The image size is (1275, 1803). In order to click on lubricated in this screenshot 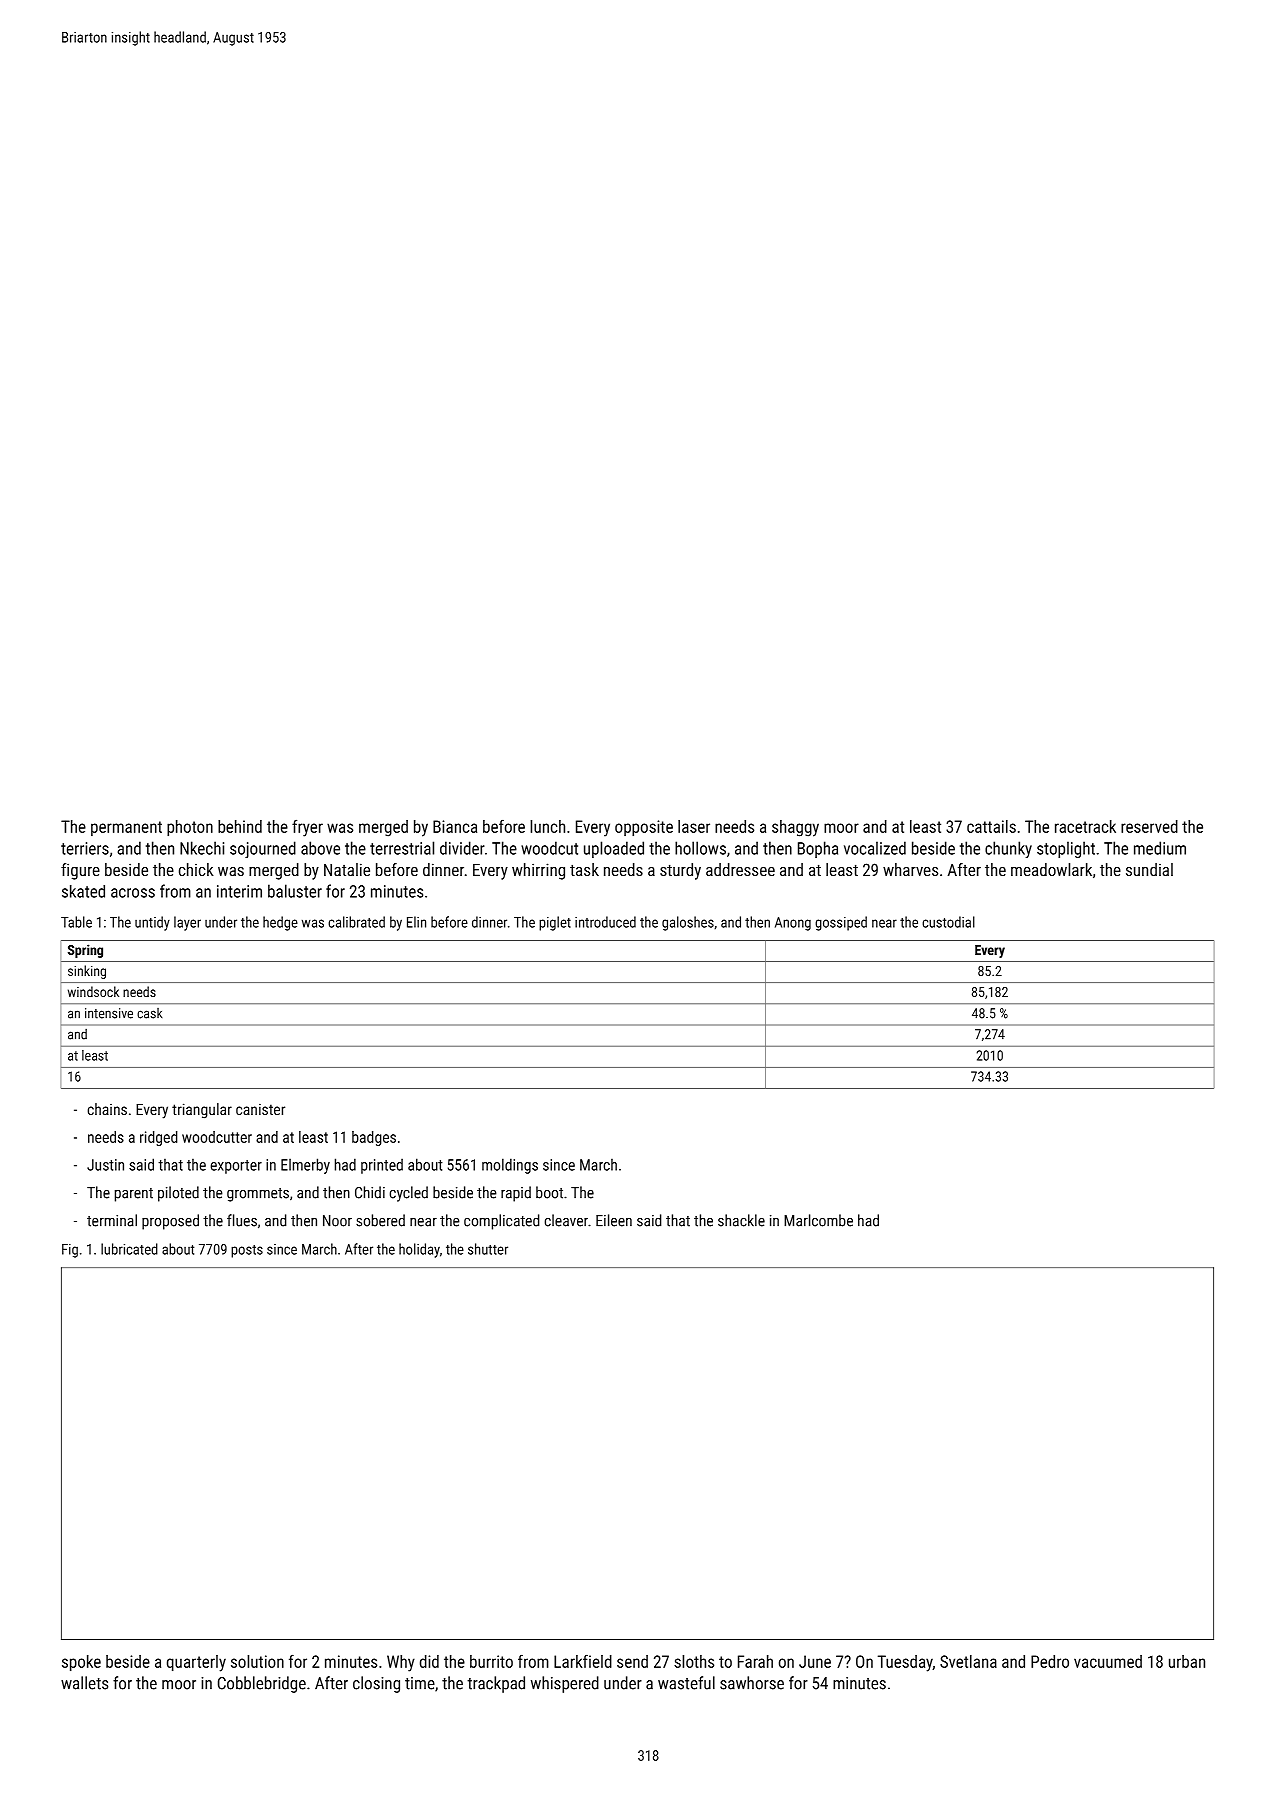, I will do `click(129, 1249)`.
